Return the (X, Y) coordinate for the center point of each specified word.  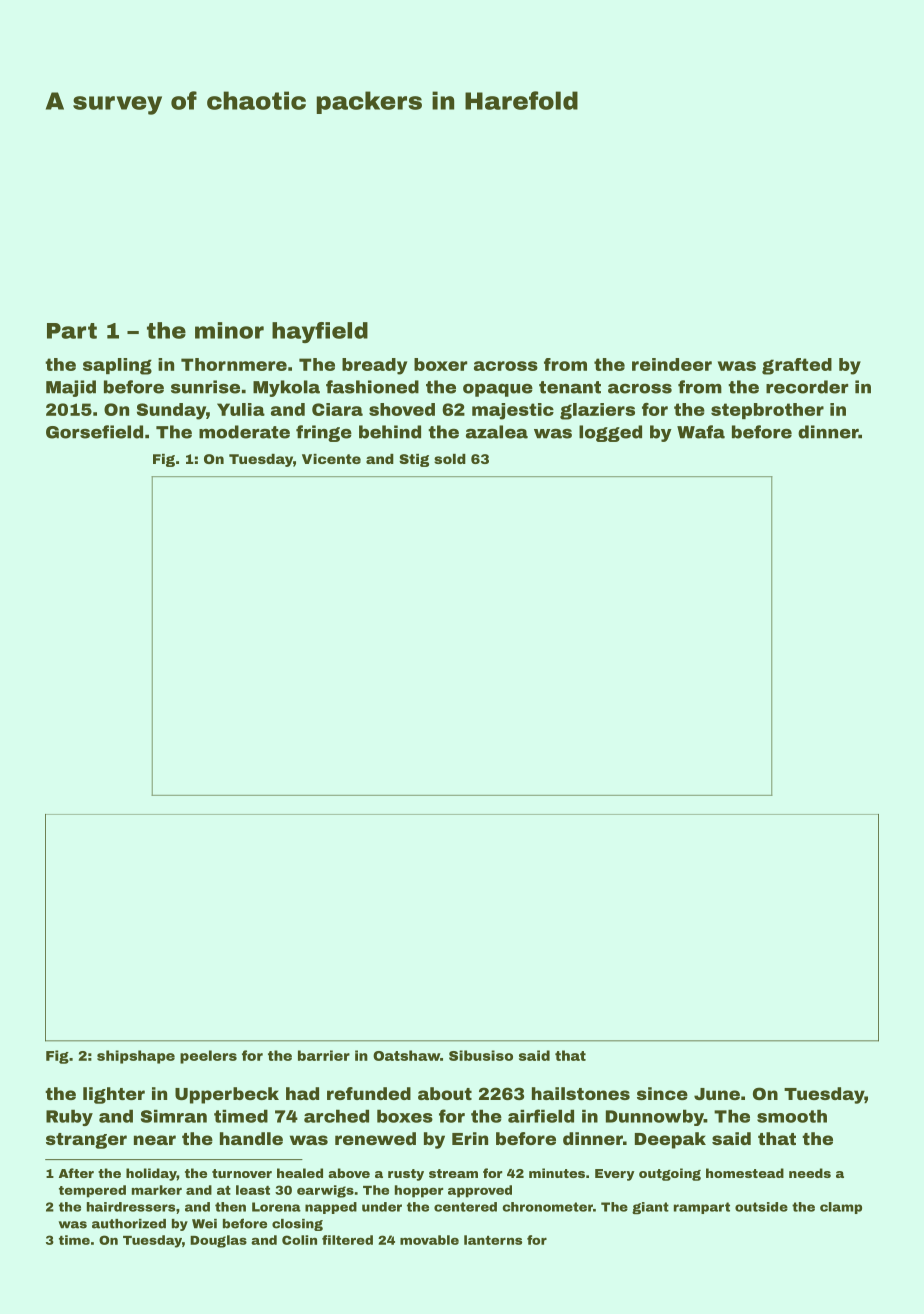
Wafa (701, 432)
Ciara (337, 409)
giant (650, 1208)
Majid (71, 388)
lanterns (493, 1240)
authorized (129, 1224)
